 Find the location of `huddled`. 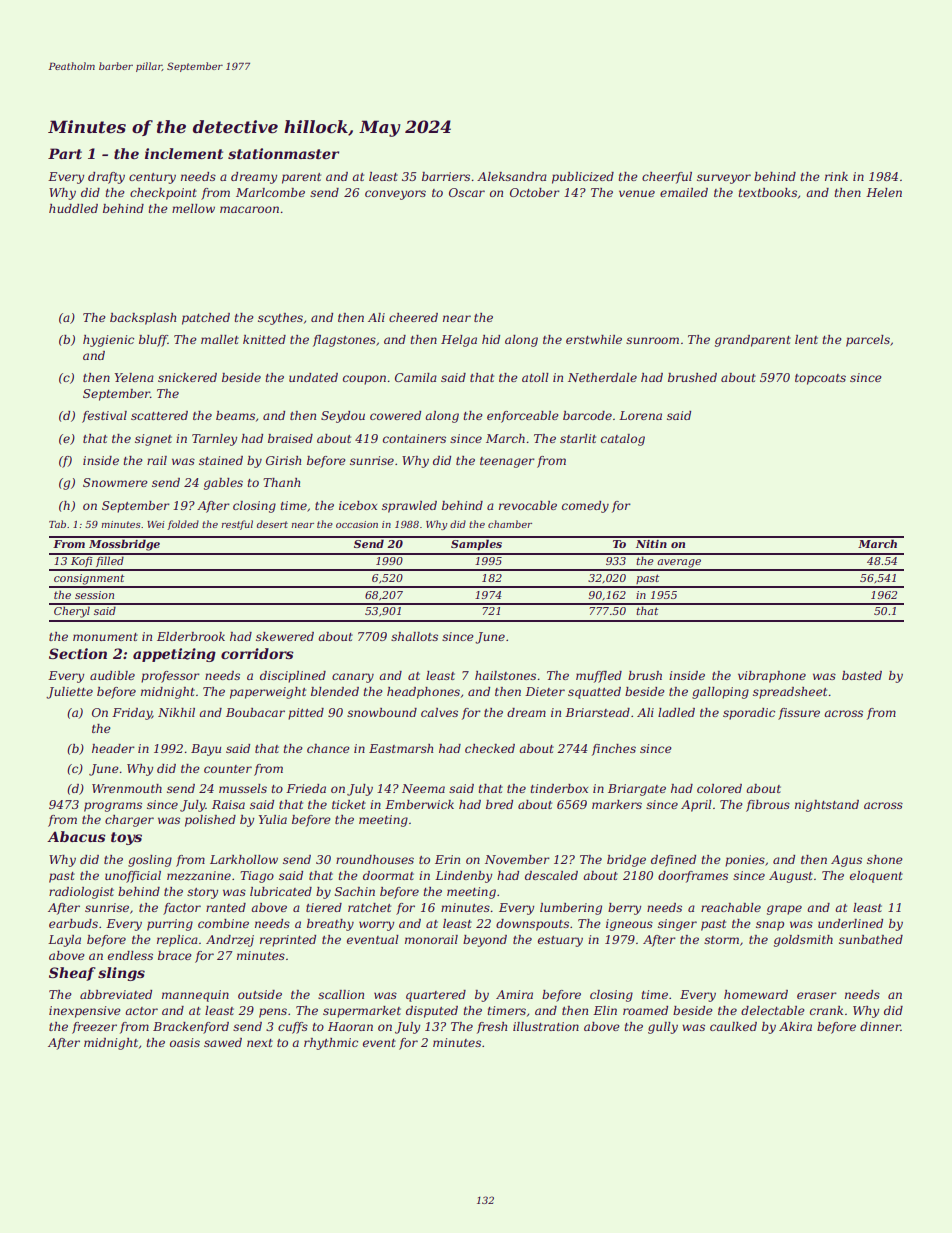

huddled is located at coordinates (73, 208).
